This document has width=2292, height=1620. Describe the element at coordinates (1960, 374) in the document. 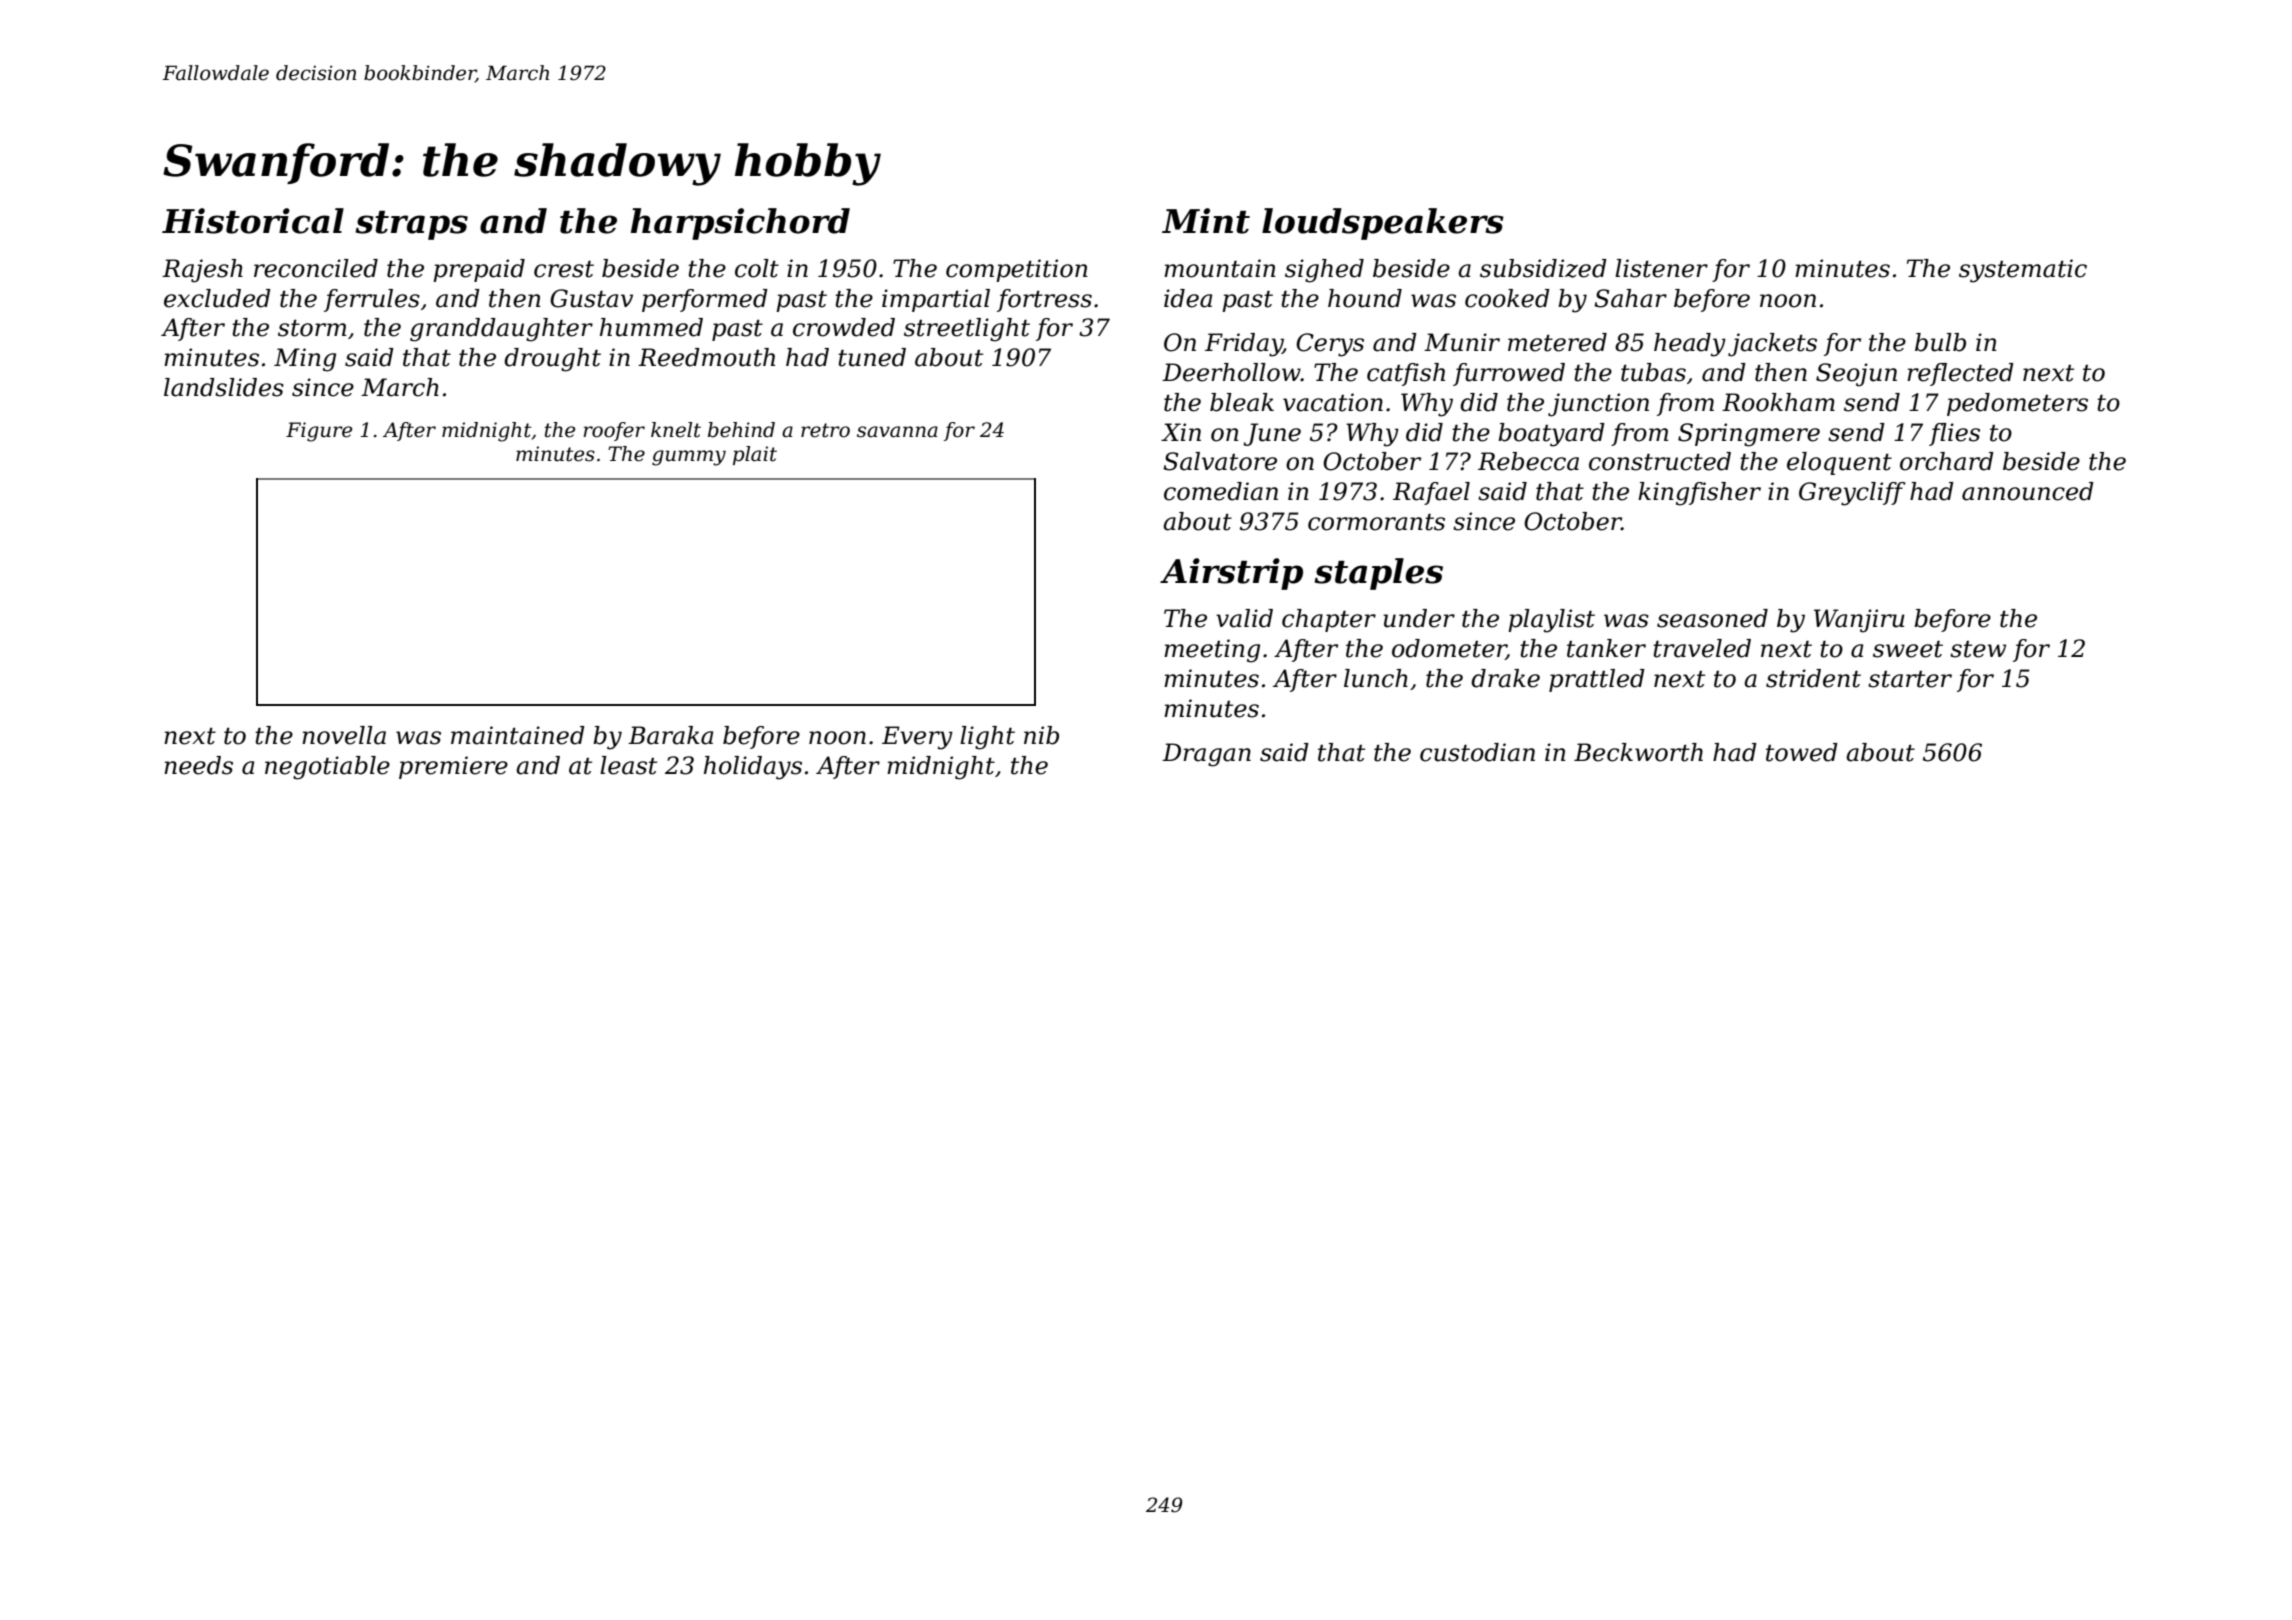

I see `reflected` at that location.
